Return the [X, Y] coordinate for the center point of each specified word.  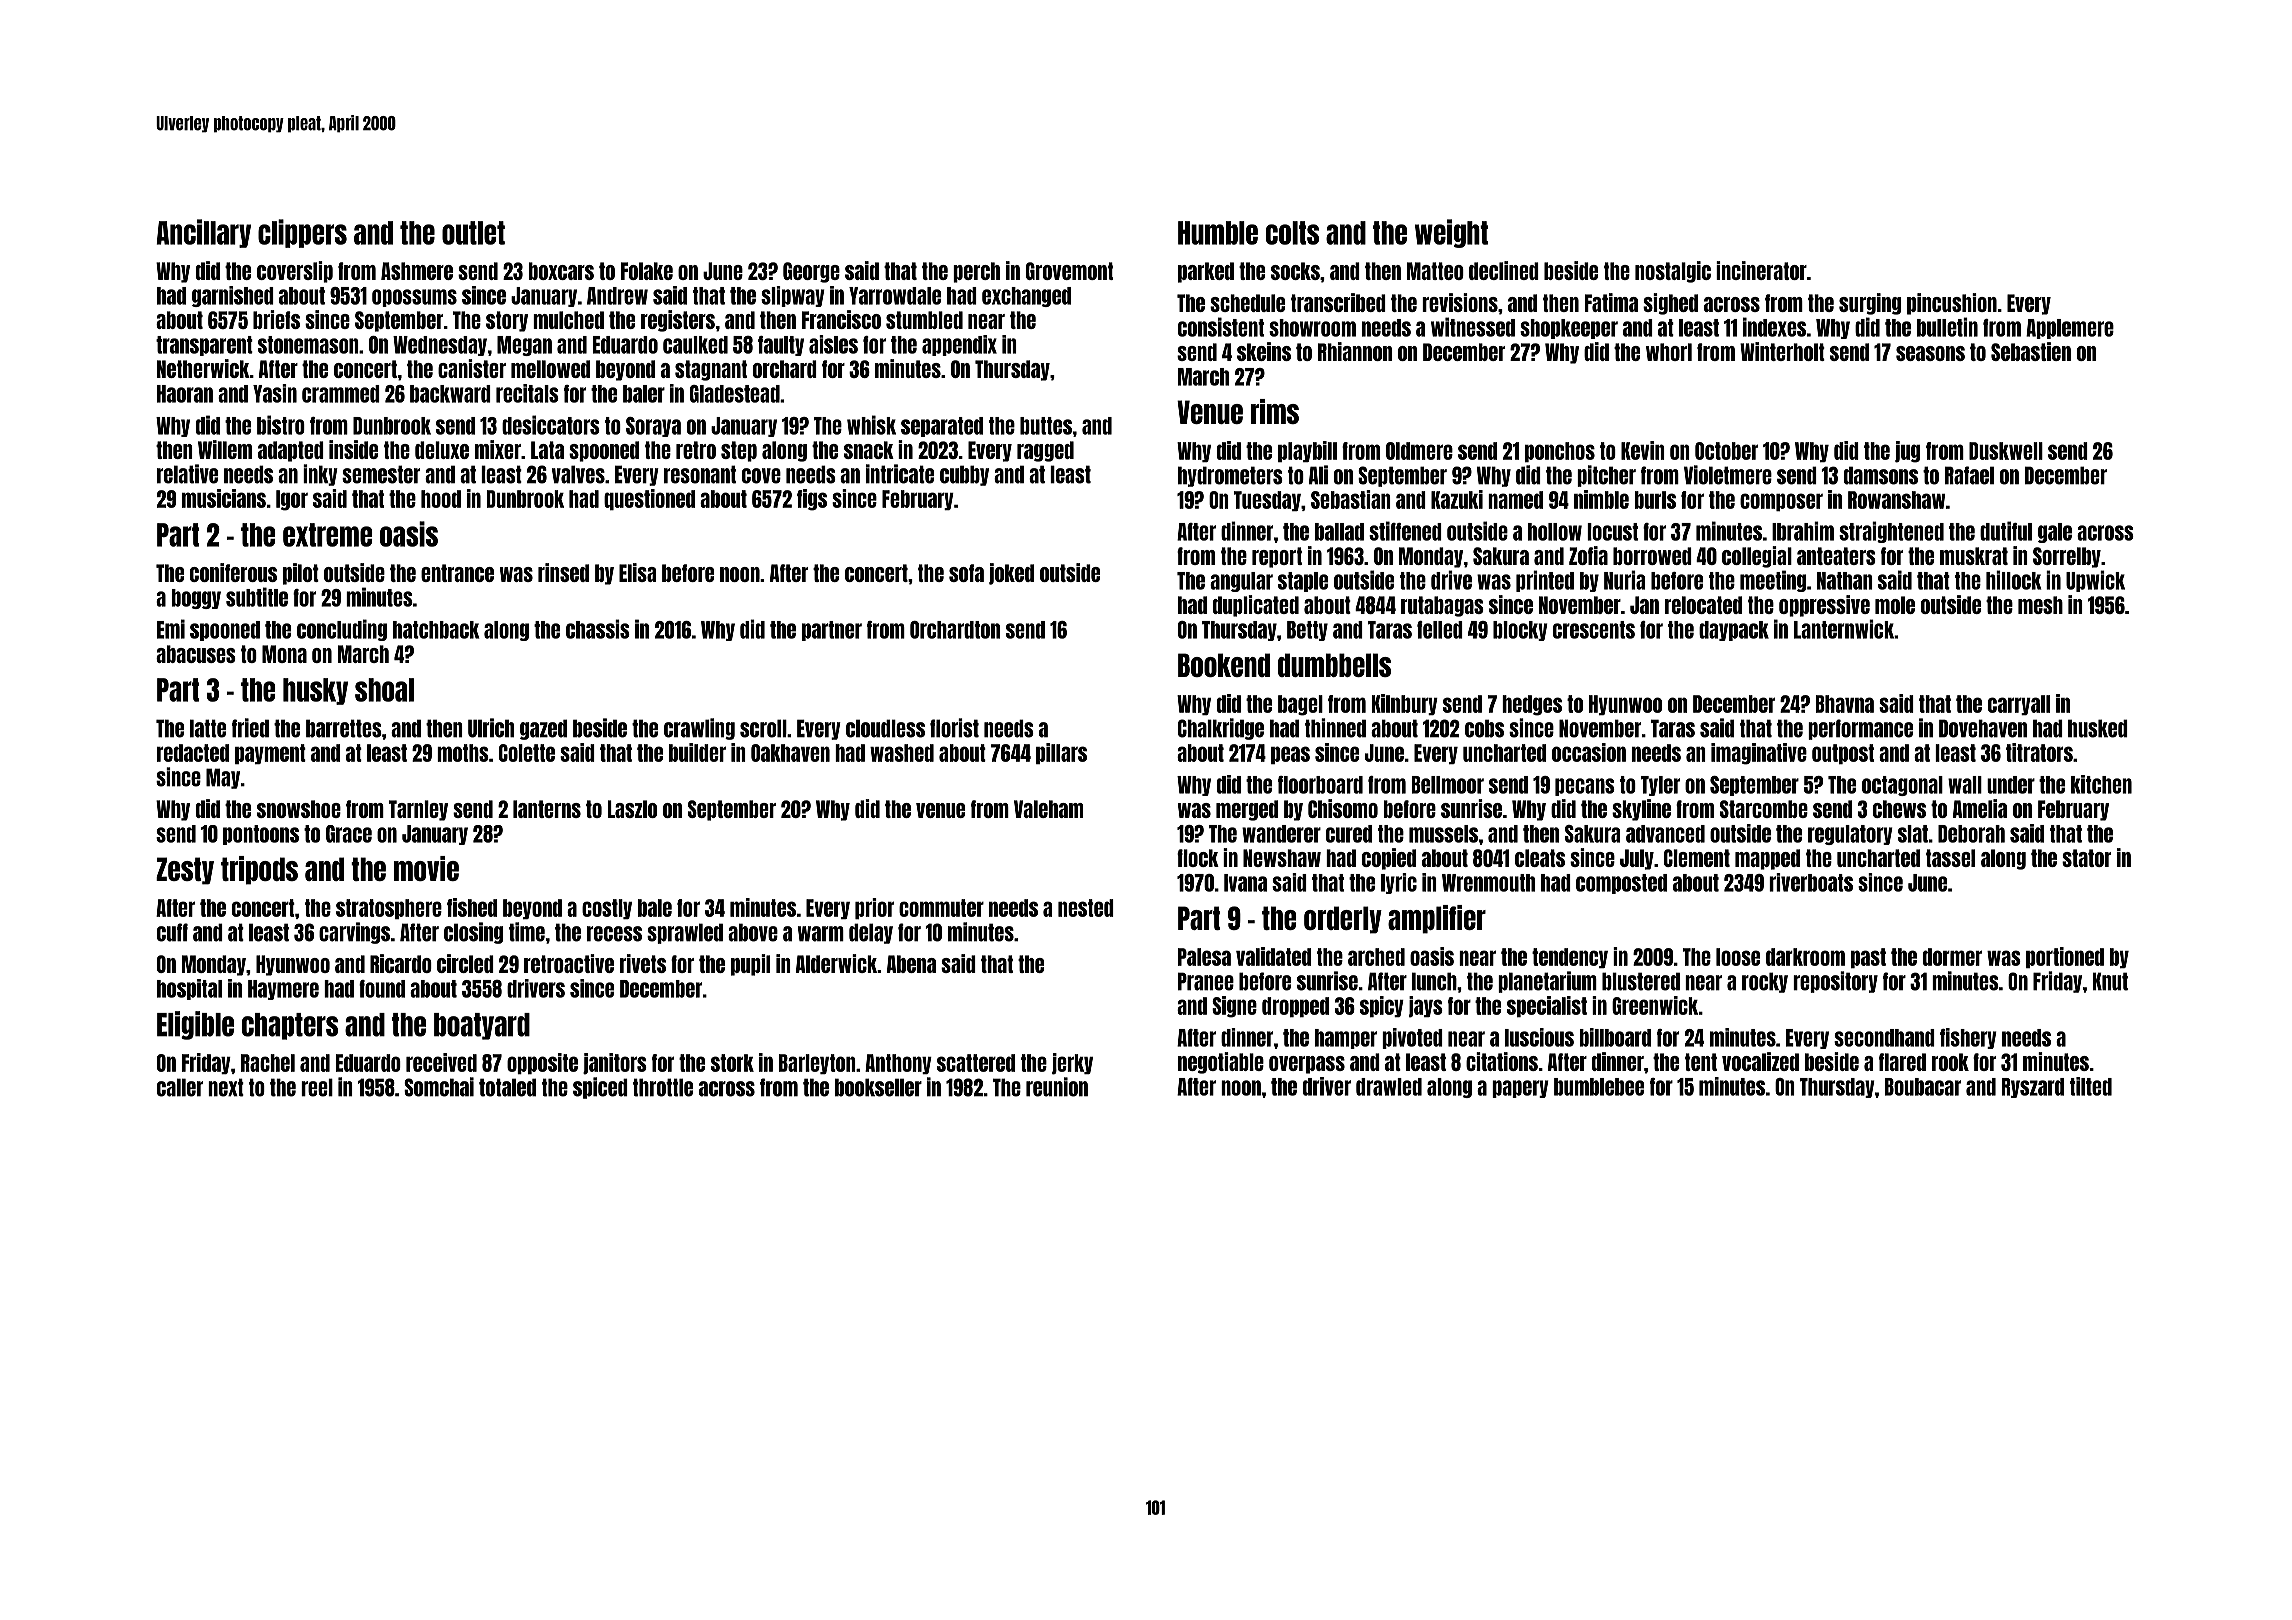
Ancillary [203, 233]
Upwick [2095, 581]
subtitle [257, 597]
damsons [1881, 475]
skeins [1264, 351]
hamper [1346, 1039]
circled [465, 963]
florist [954, 728]
